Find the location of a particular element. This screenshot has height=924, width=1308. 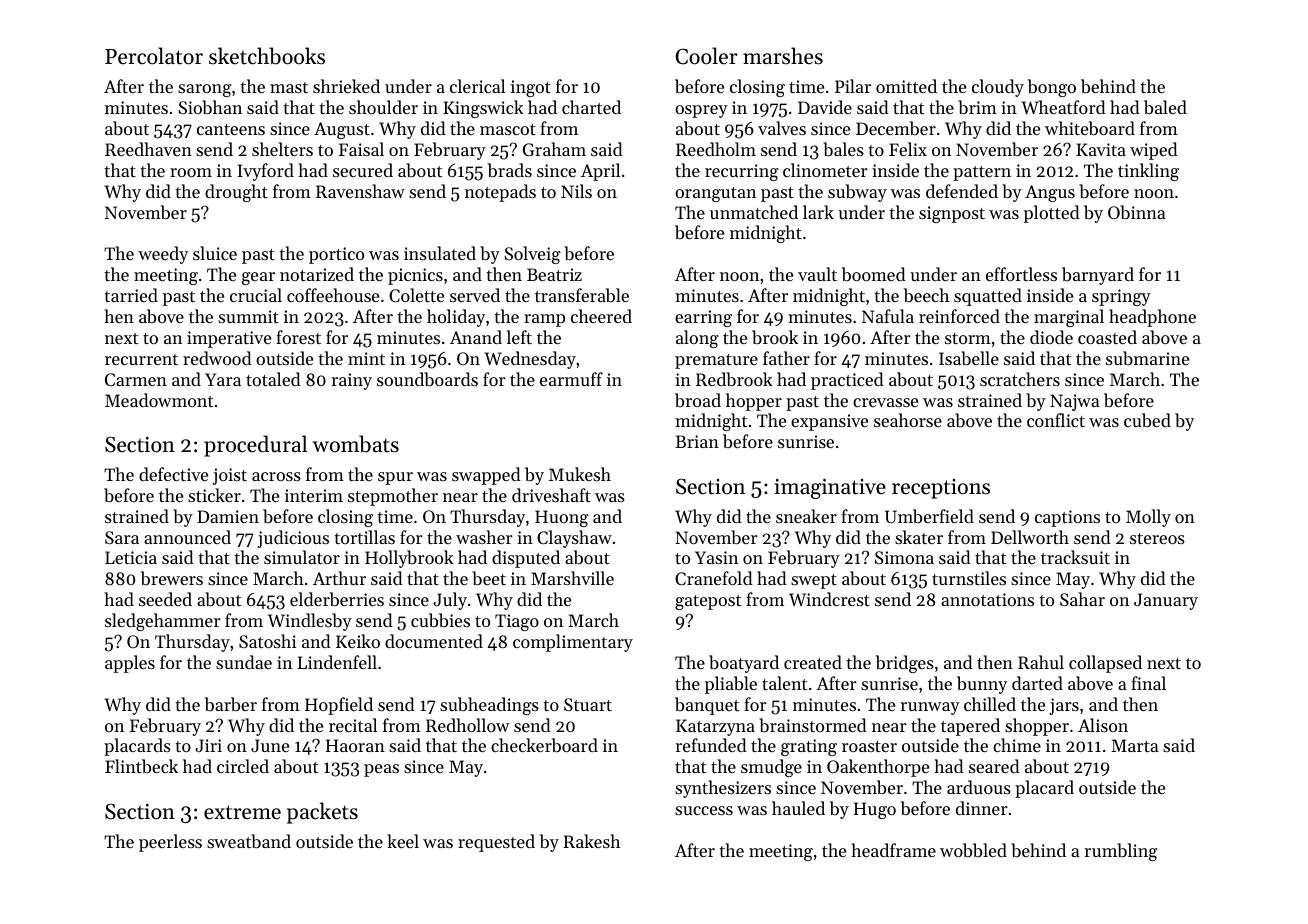

Sahar is located at coordinates (1082, 599).
